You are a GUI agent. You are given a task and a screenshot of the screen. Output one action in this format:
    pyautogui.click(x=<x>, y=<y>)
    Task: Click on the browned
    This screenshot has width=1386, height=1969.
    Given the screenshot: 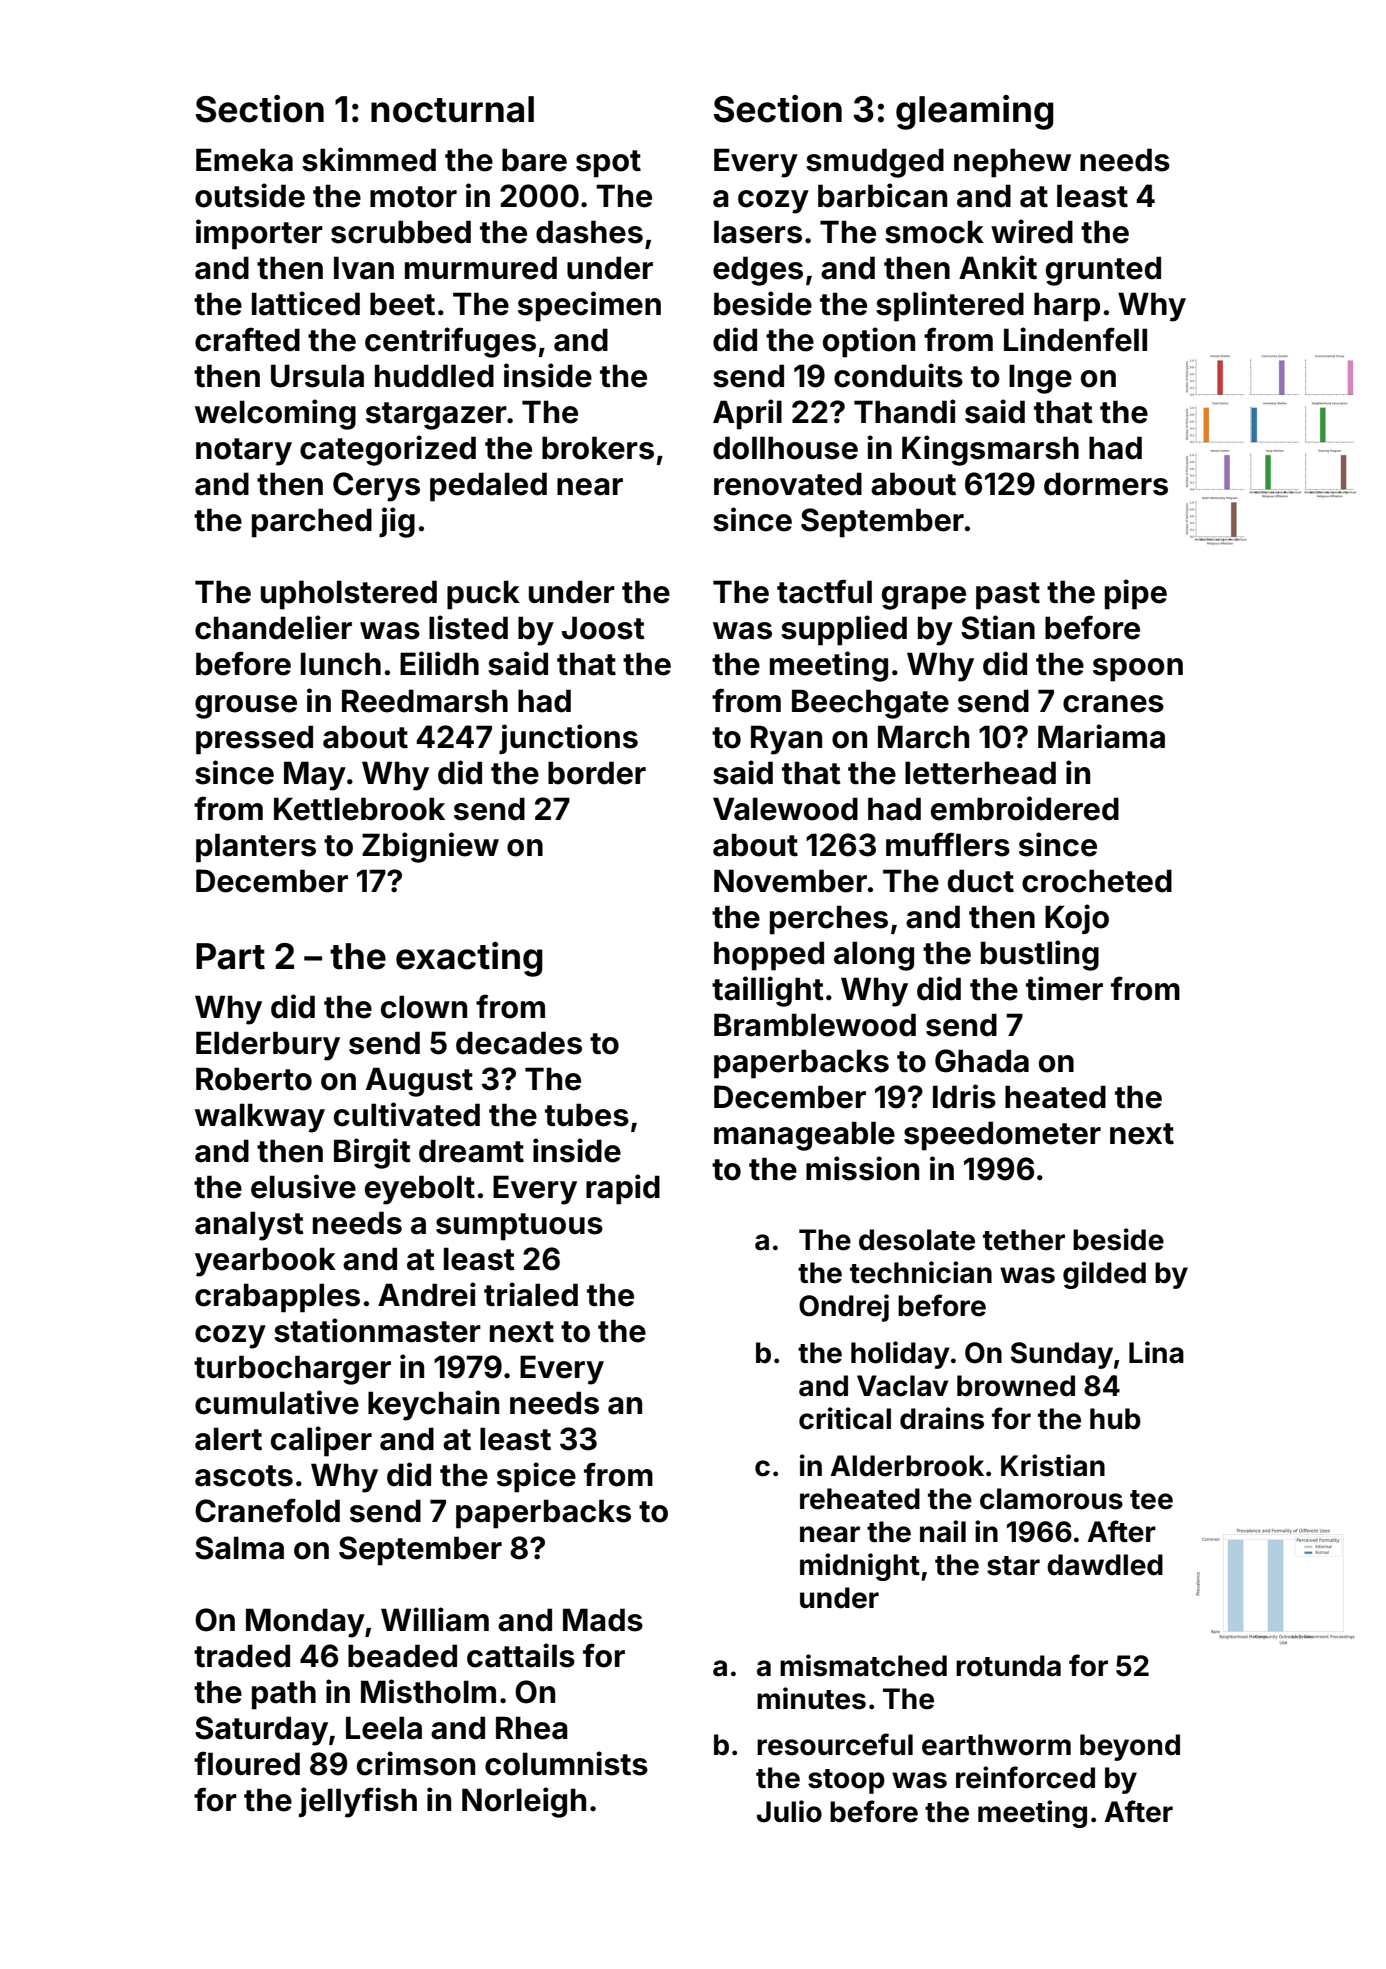 What is the action you would take?
    pyautogui.click(x=1016, y=1386)
